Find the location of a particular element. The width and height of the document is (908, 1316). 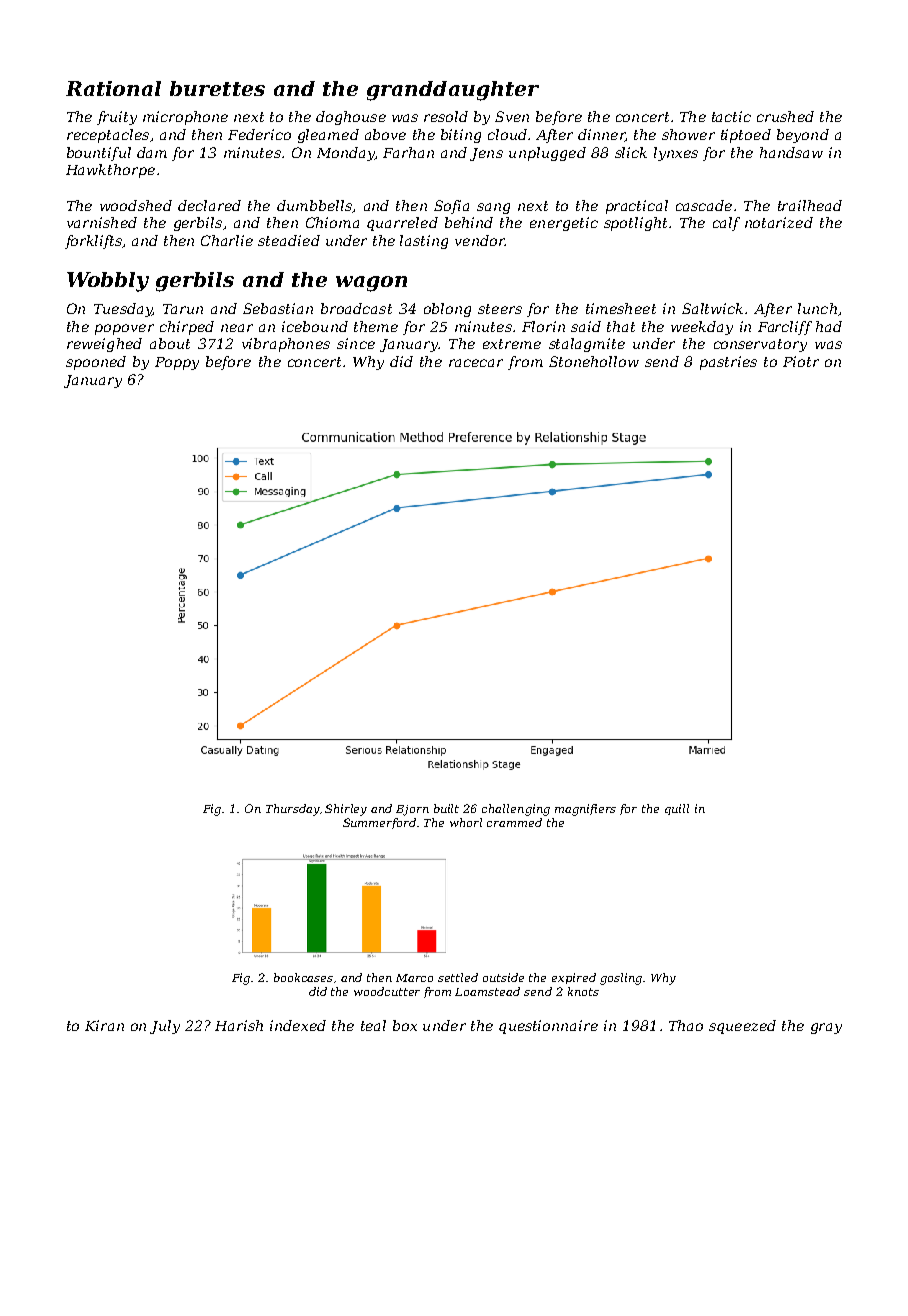

Jens is located at coordinates (486, 154).
